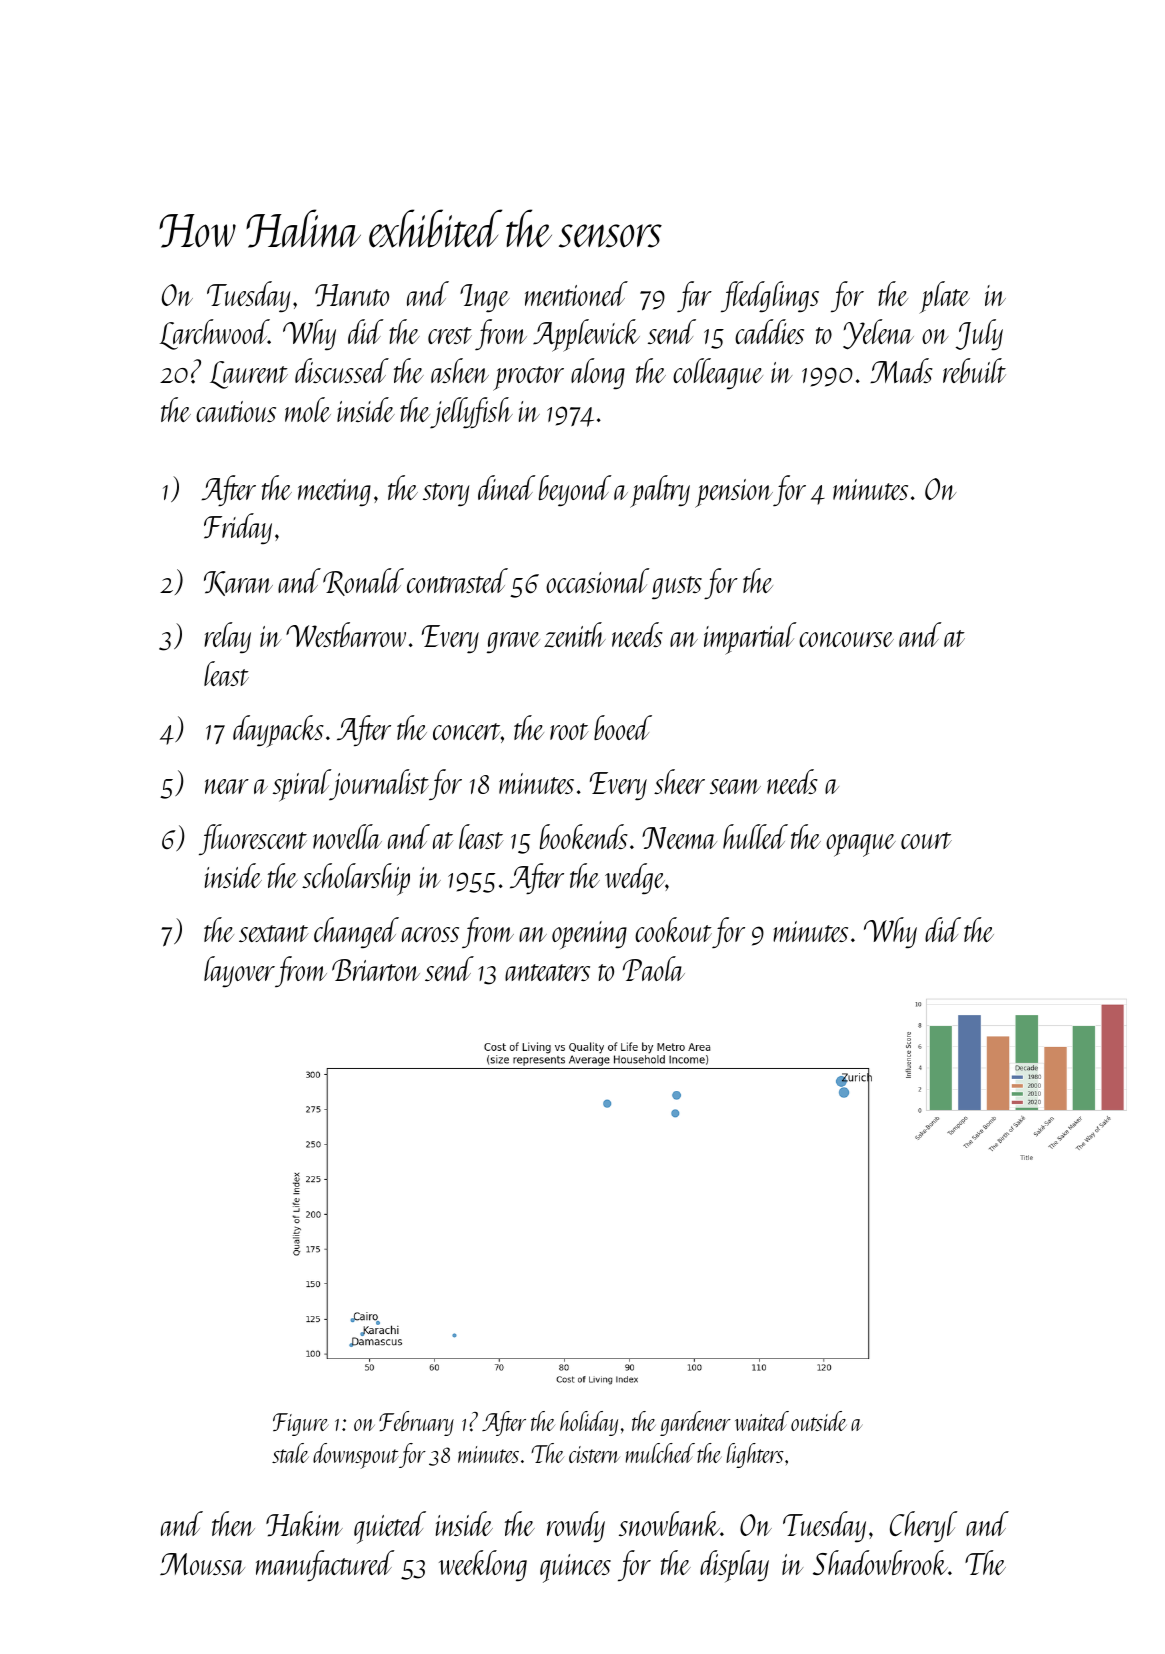  I want to click on holiday, so click(589, 1423).
